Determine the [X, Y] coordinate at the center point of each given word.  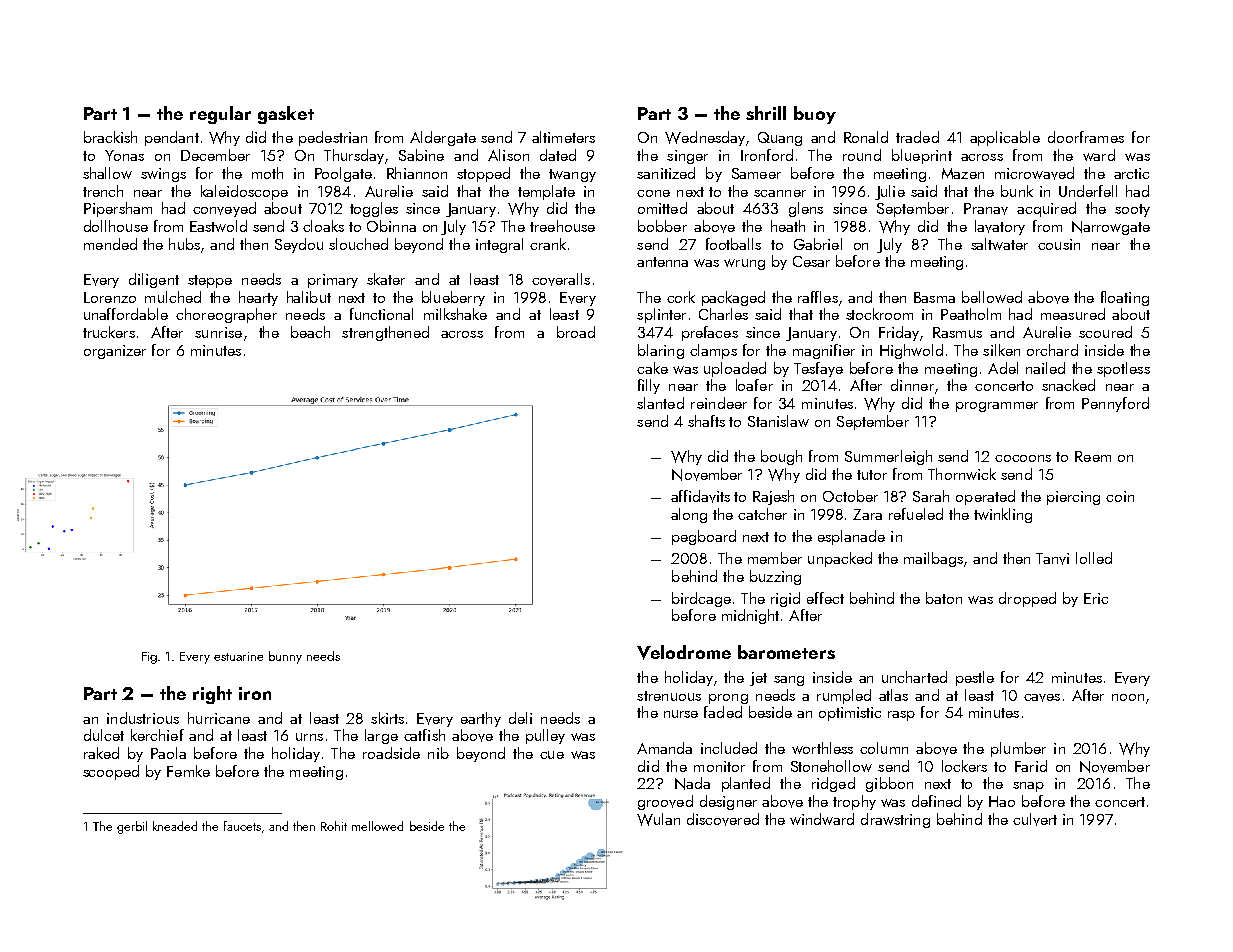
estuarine [238, 656]
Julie [890, 192]
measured [1073, 314]
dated [558, 155]
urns [309, 737]
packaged [733, 298]
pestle [975, 678]
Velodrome [684, 652]
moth [267, 173]
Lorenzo [110, 297]
